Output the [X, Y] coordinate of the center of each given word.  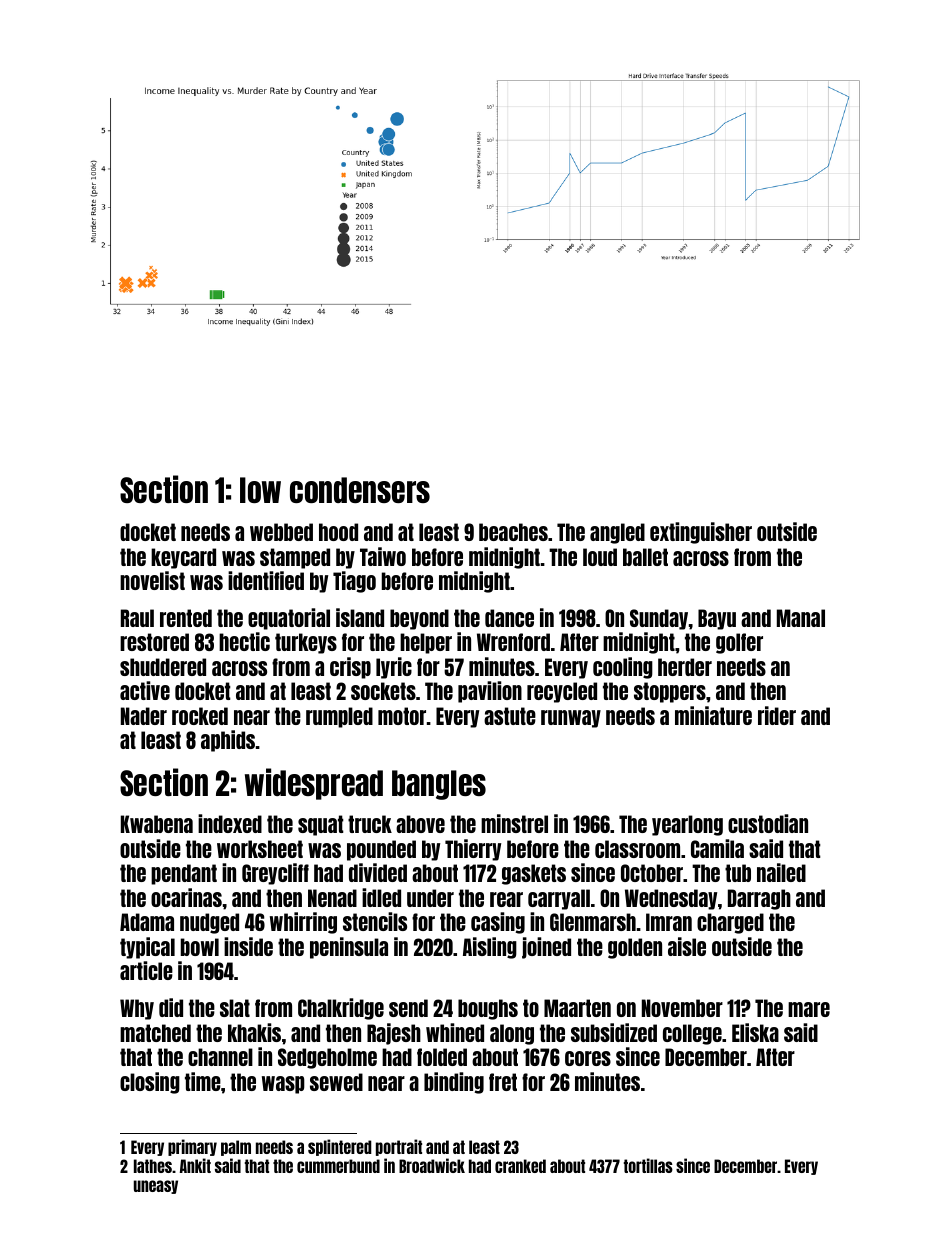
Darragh [759, 899]
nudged [209, 923]
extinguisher [701, 533]
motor [402, 716]
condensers [360, 490]
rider [777, 715]
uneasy [156, 1187]
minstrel [514, 823]
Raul [137, 618]
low [260, 490]
